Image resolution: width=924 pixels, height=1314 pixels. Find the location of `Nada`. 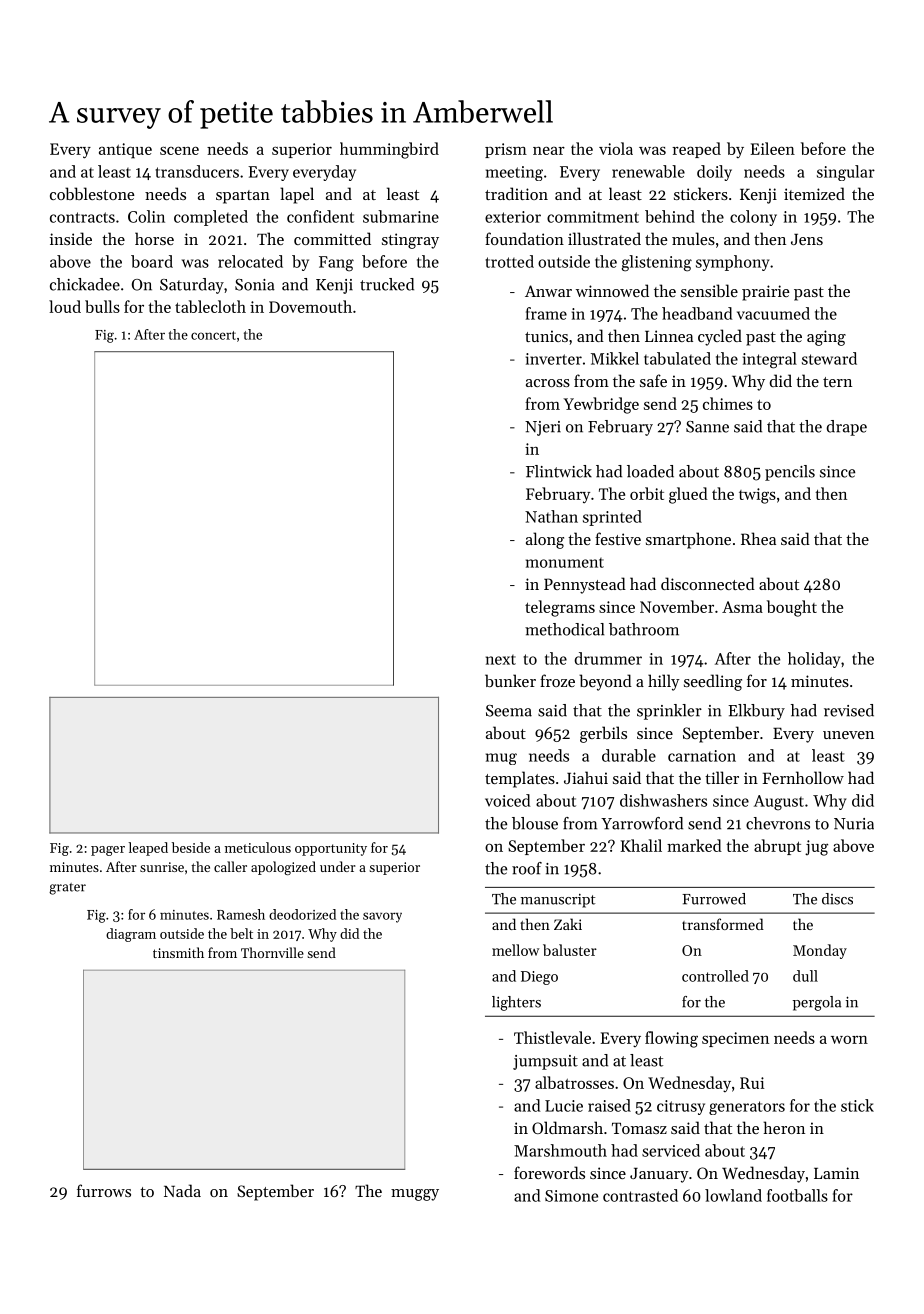

Nada is located at coordinates (182, 1190).
